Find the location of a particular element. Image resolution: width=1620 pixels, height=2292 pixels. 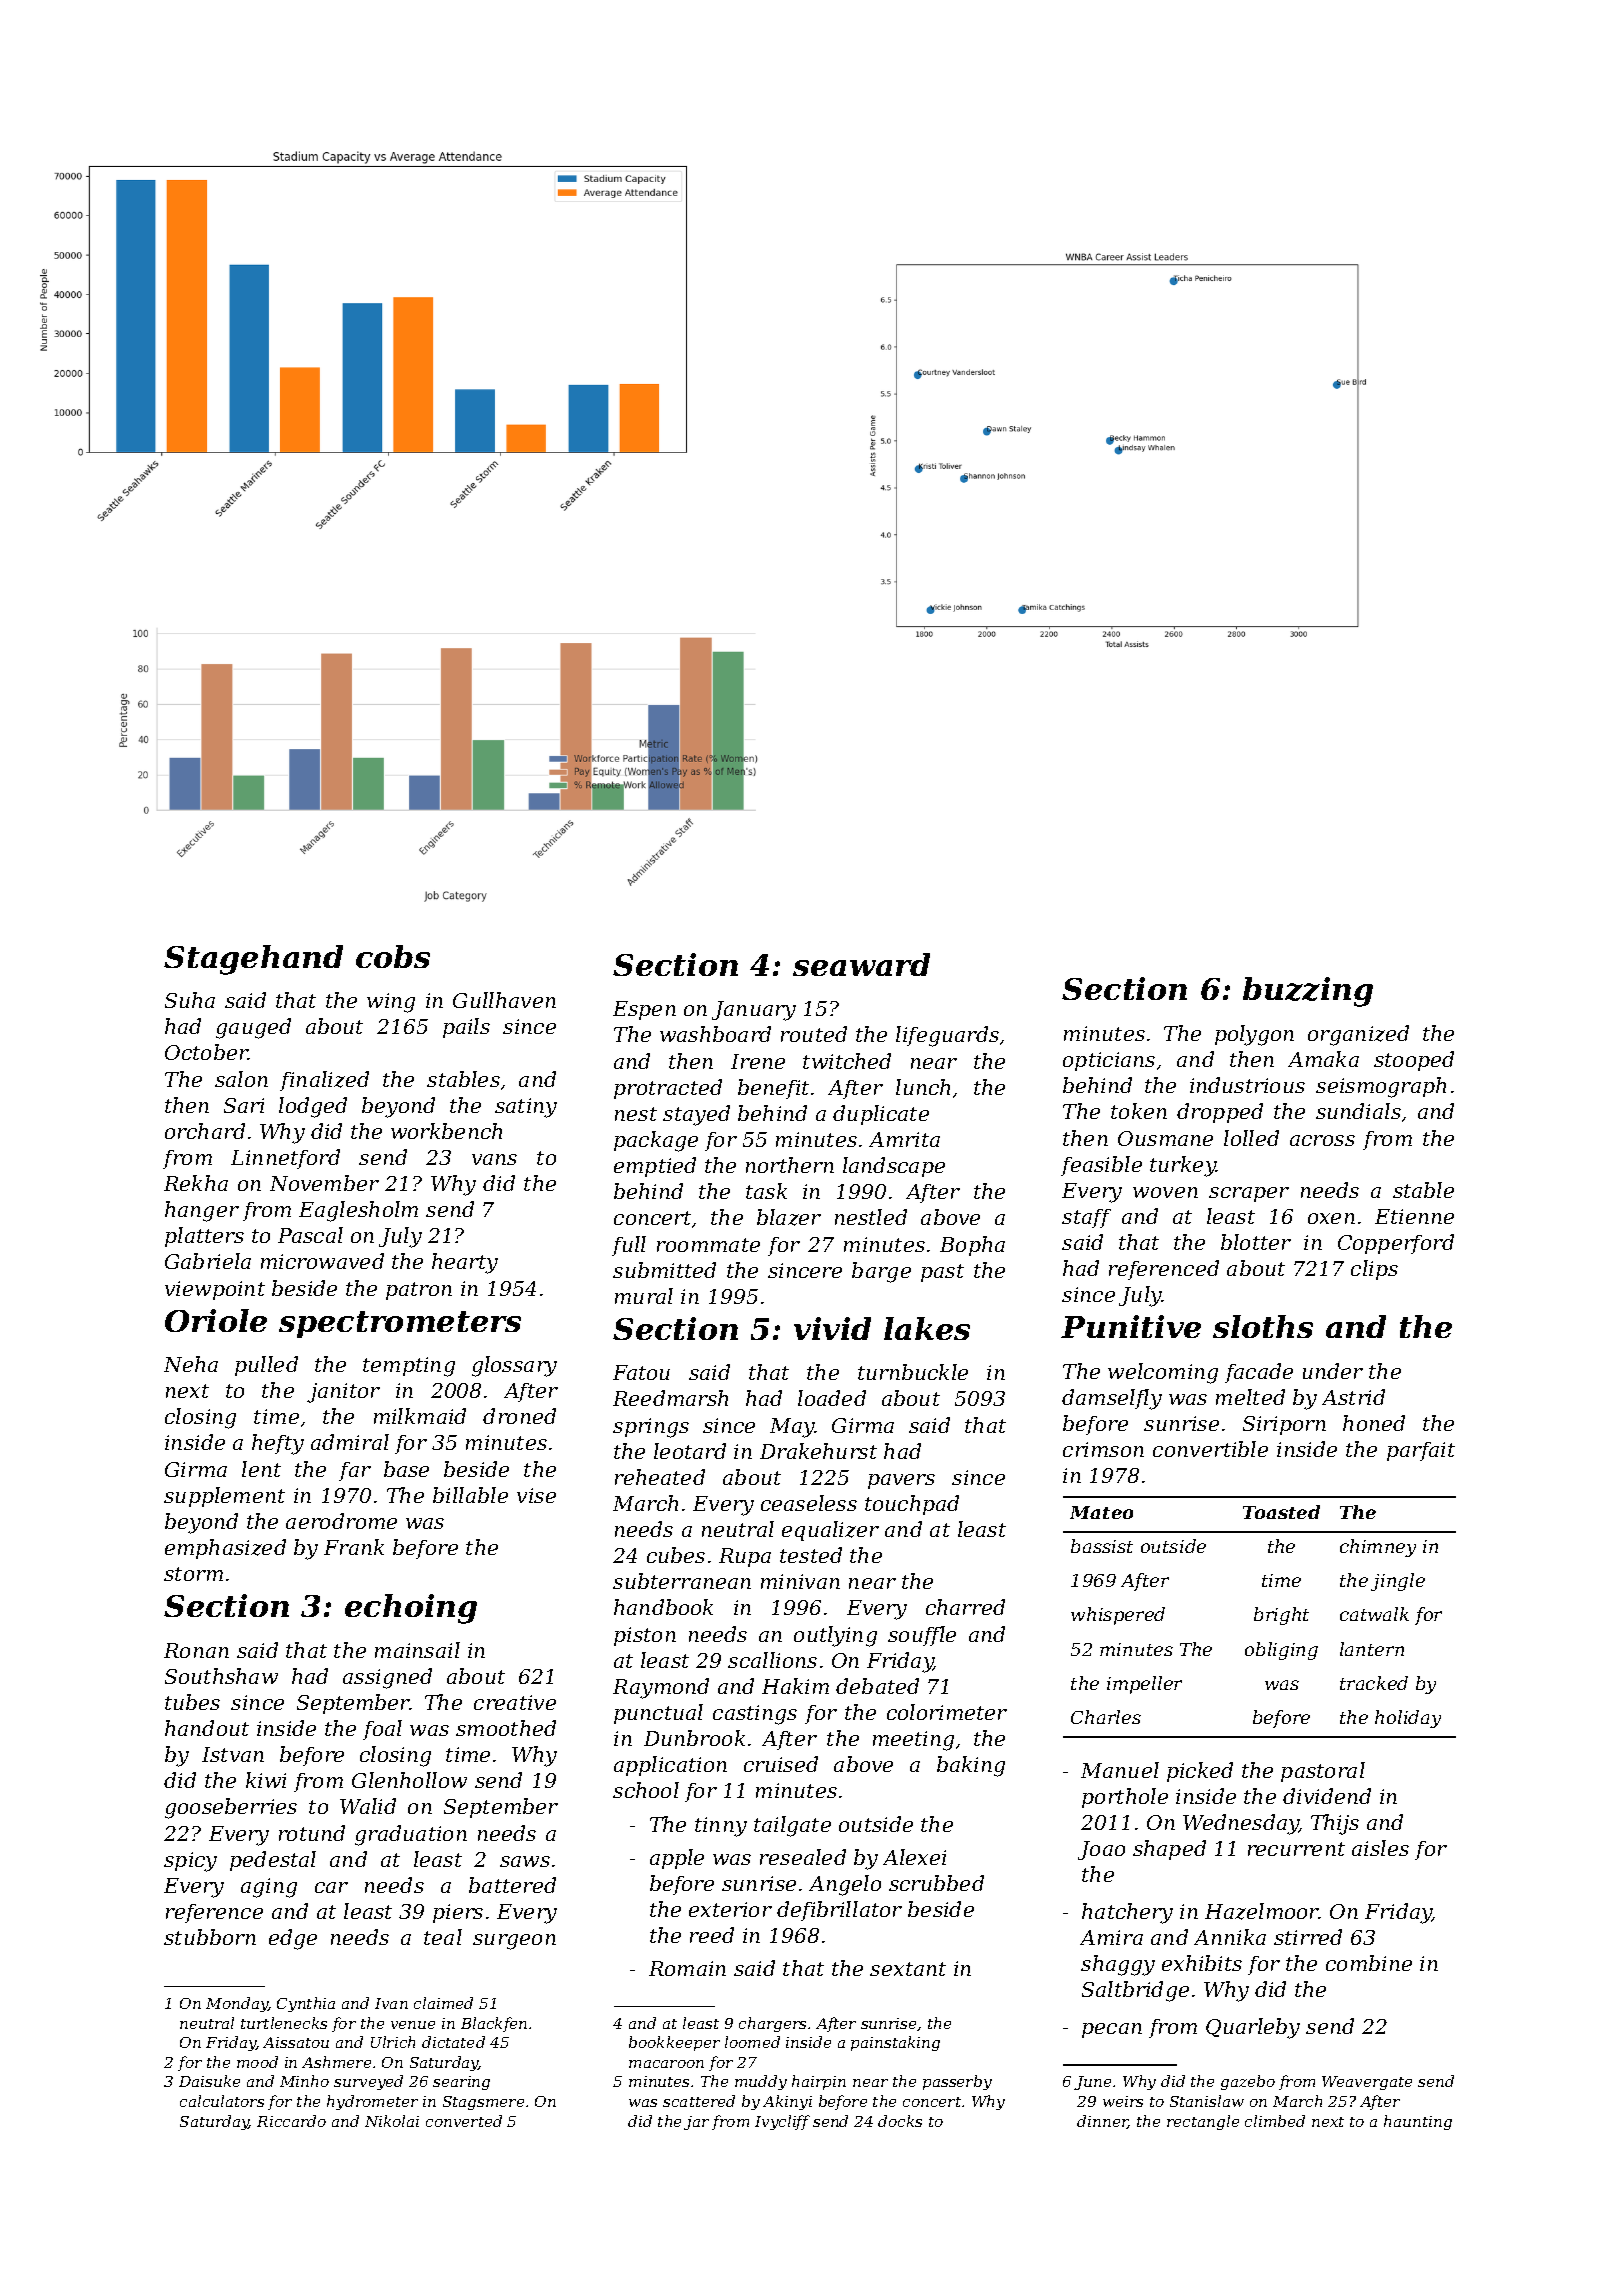

Istvan is located at coordinates (233, 1754).
